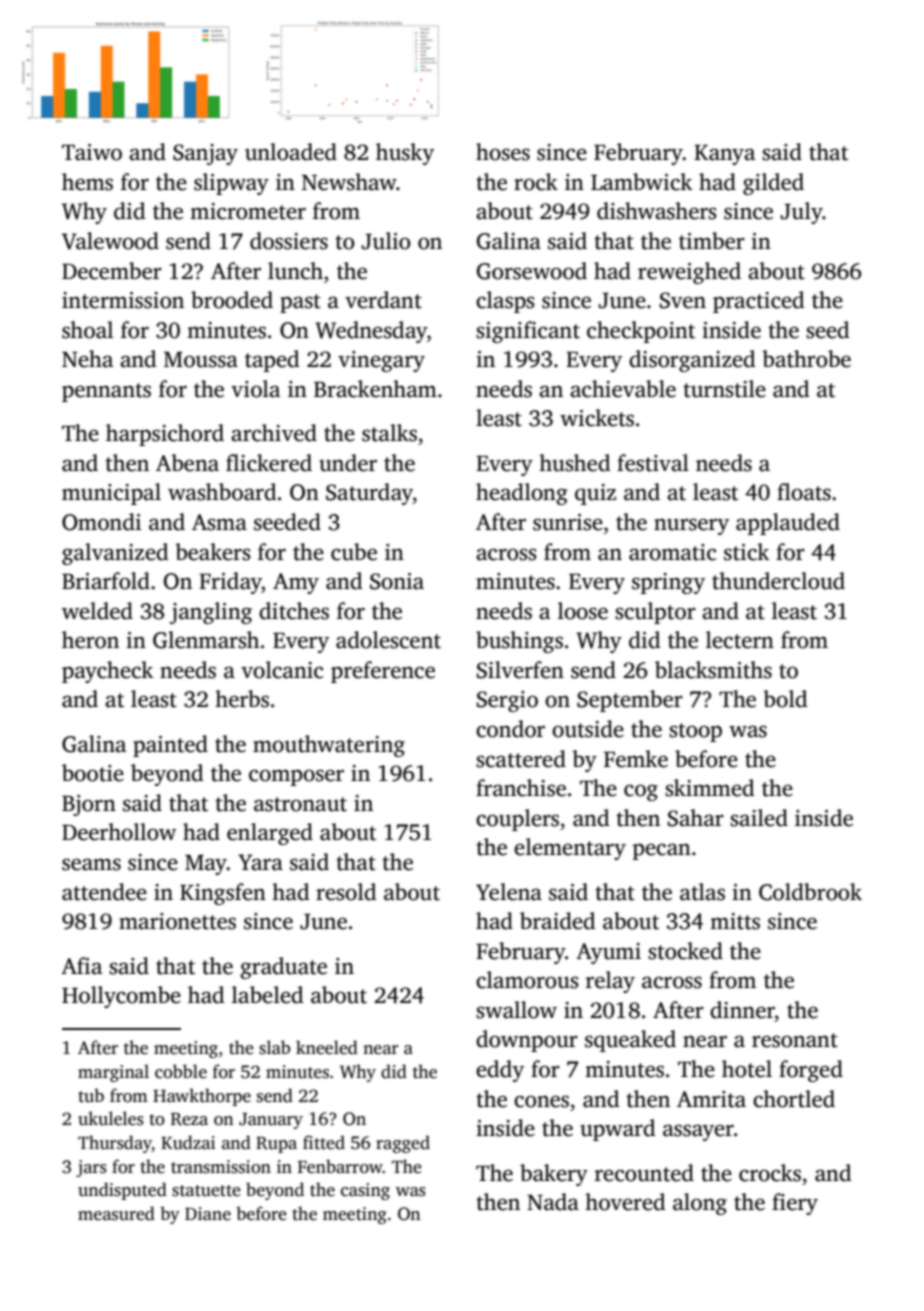 The image size is (924, 1311). I want to click on herbs, so click(242, 699).
